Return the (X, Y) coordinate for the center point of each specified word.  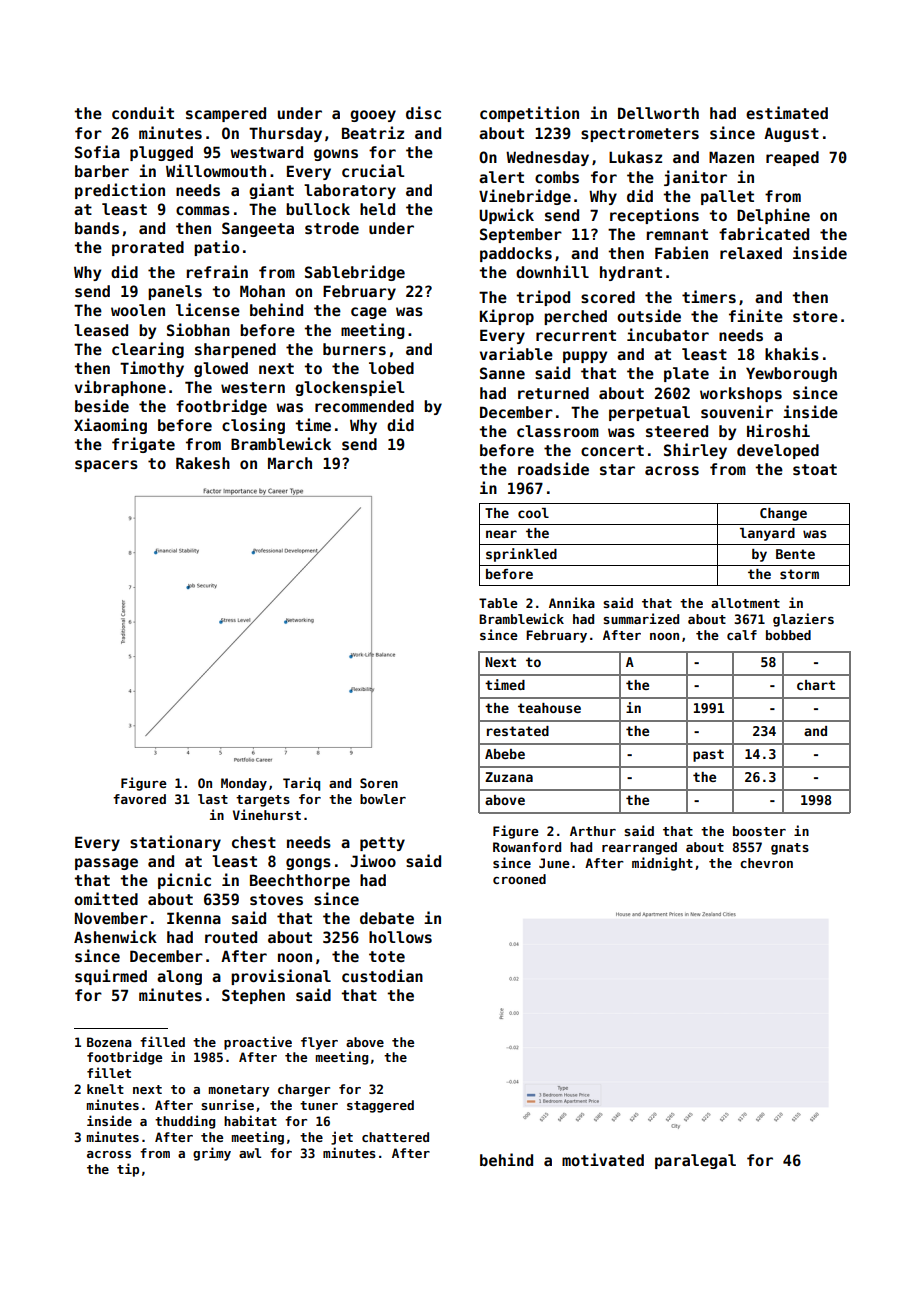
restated (518, 731)
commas (203, 210)
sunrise (227, 1104)
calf (742, 635)
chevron (766, 863)
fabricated (764, 233)
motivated (603, 1159)
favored (139, 799)
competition (529, 114)
